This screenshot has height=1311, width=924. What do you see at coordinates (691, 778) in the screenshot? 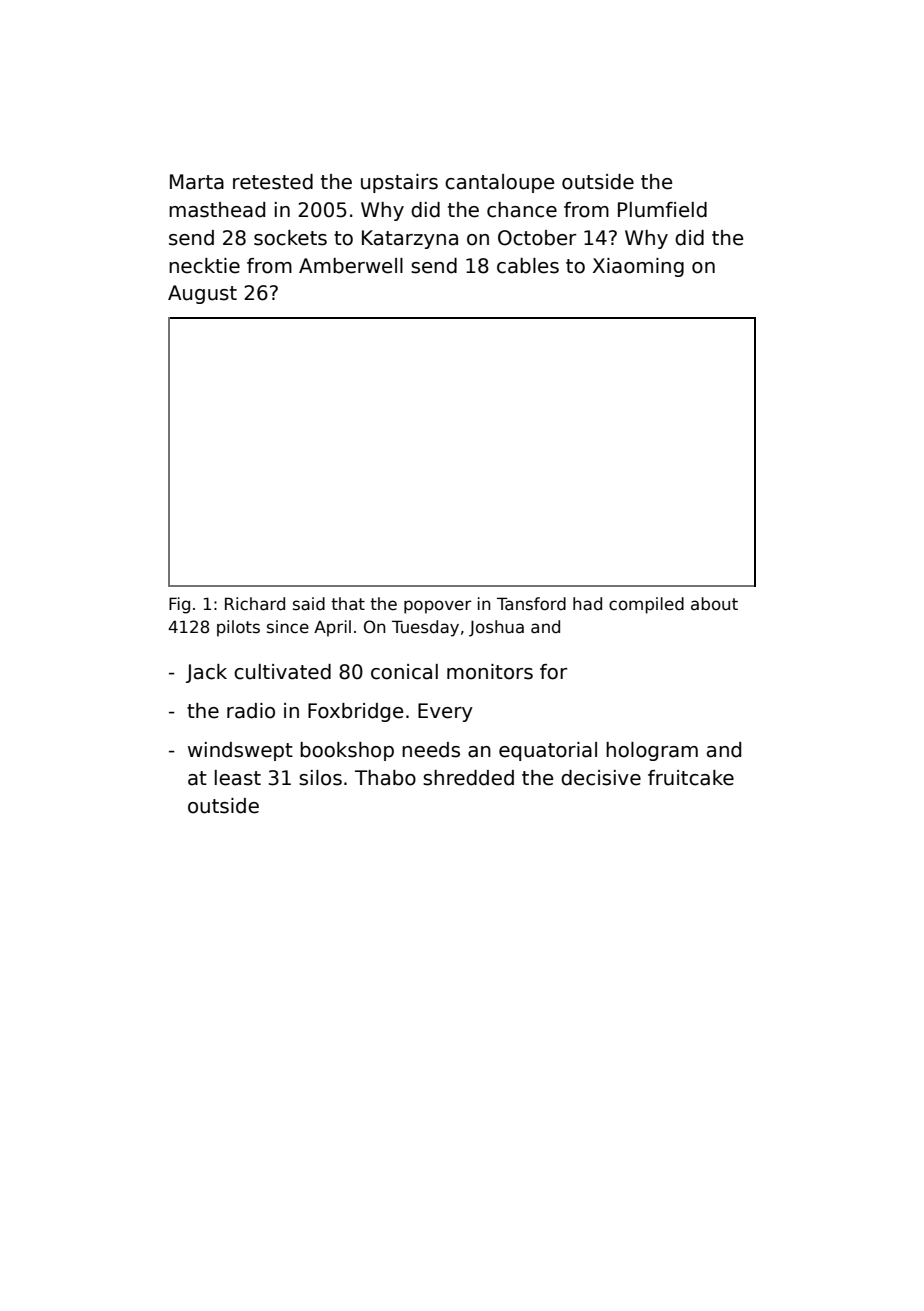
I see `fruitcake` at bounding box center [691, 778].
